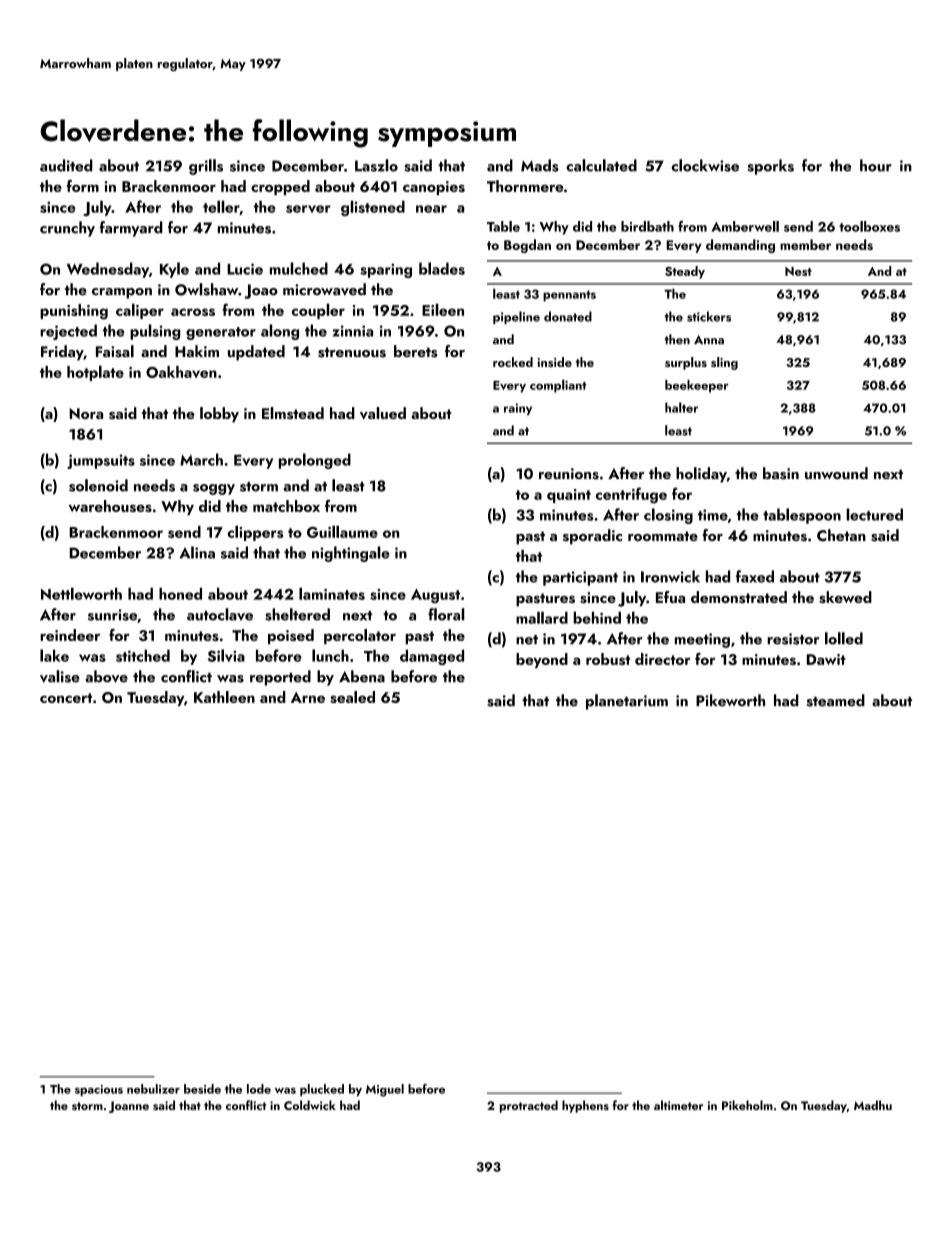 The image size is (952, 1233). I want to click on planetarium, so click(627, 702).
